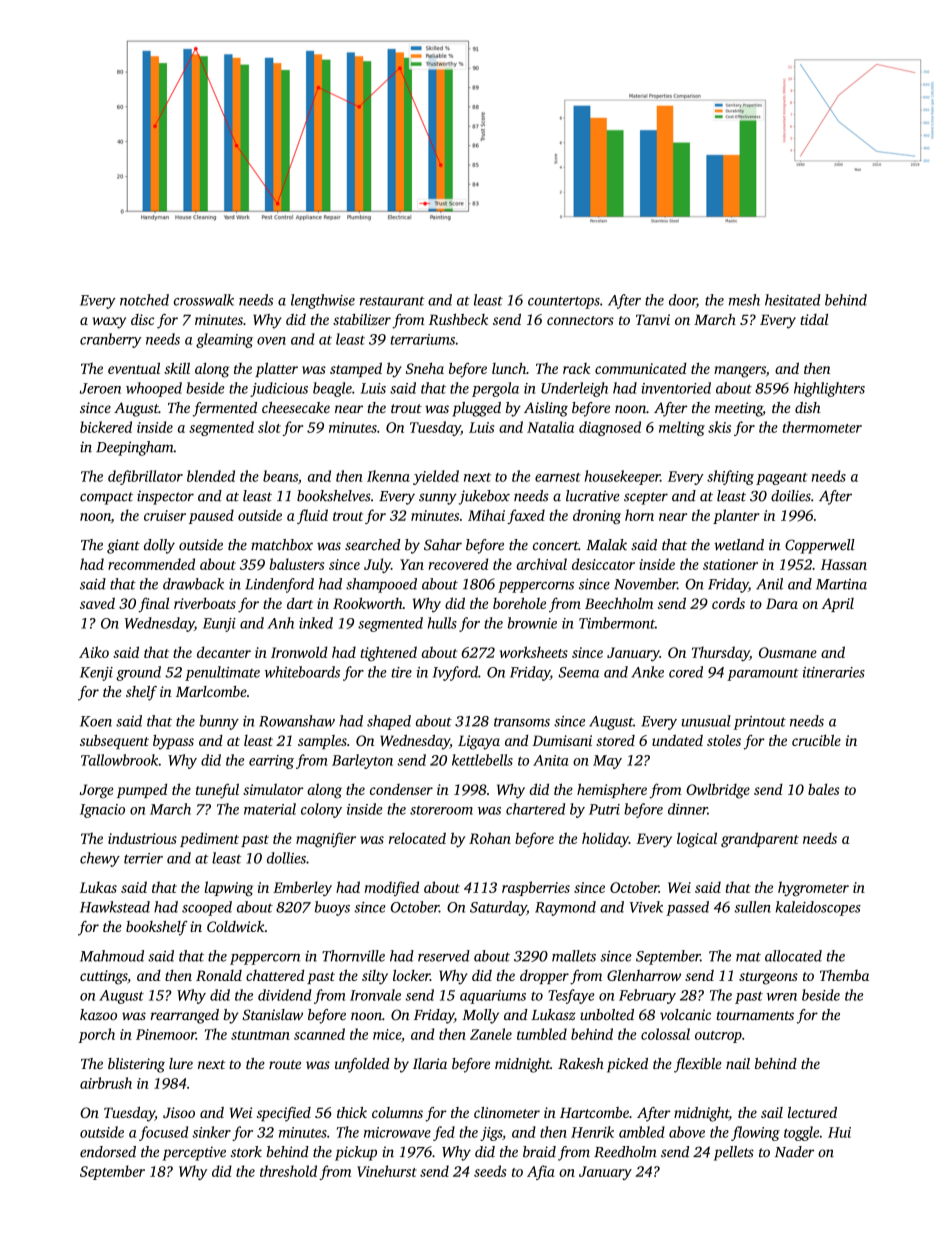 The image size is (952, 1233). What do you see at coordinates (793, 956) in the page?
I see `allocated` at bounding box center [793, 956].
